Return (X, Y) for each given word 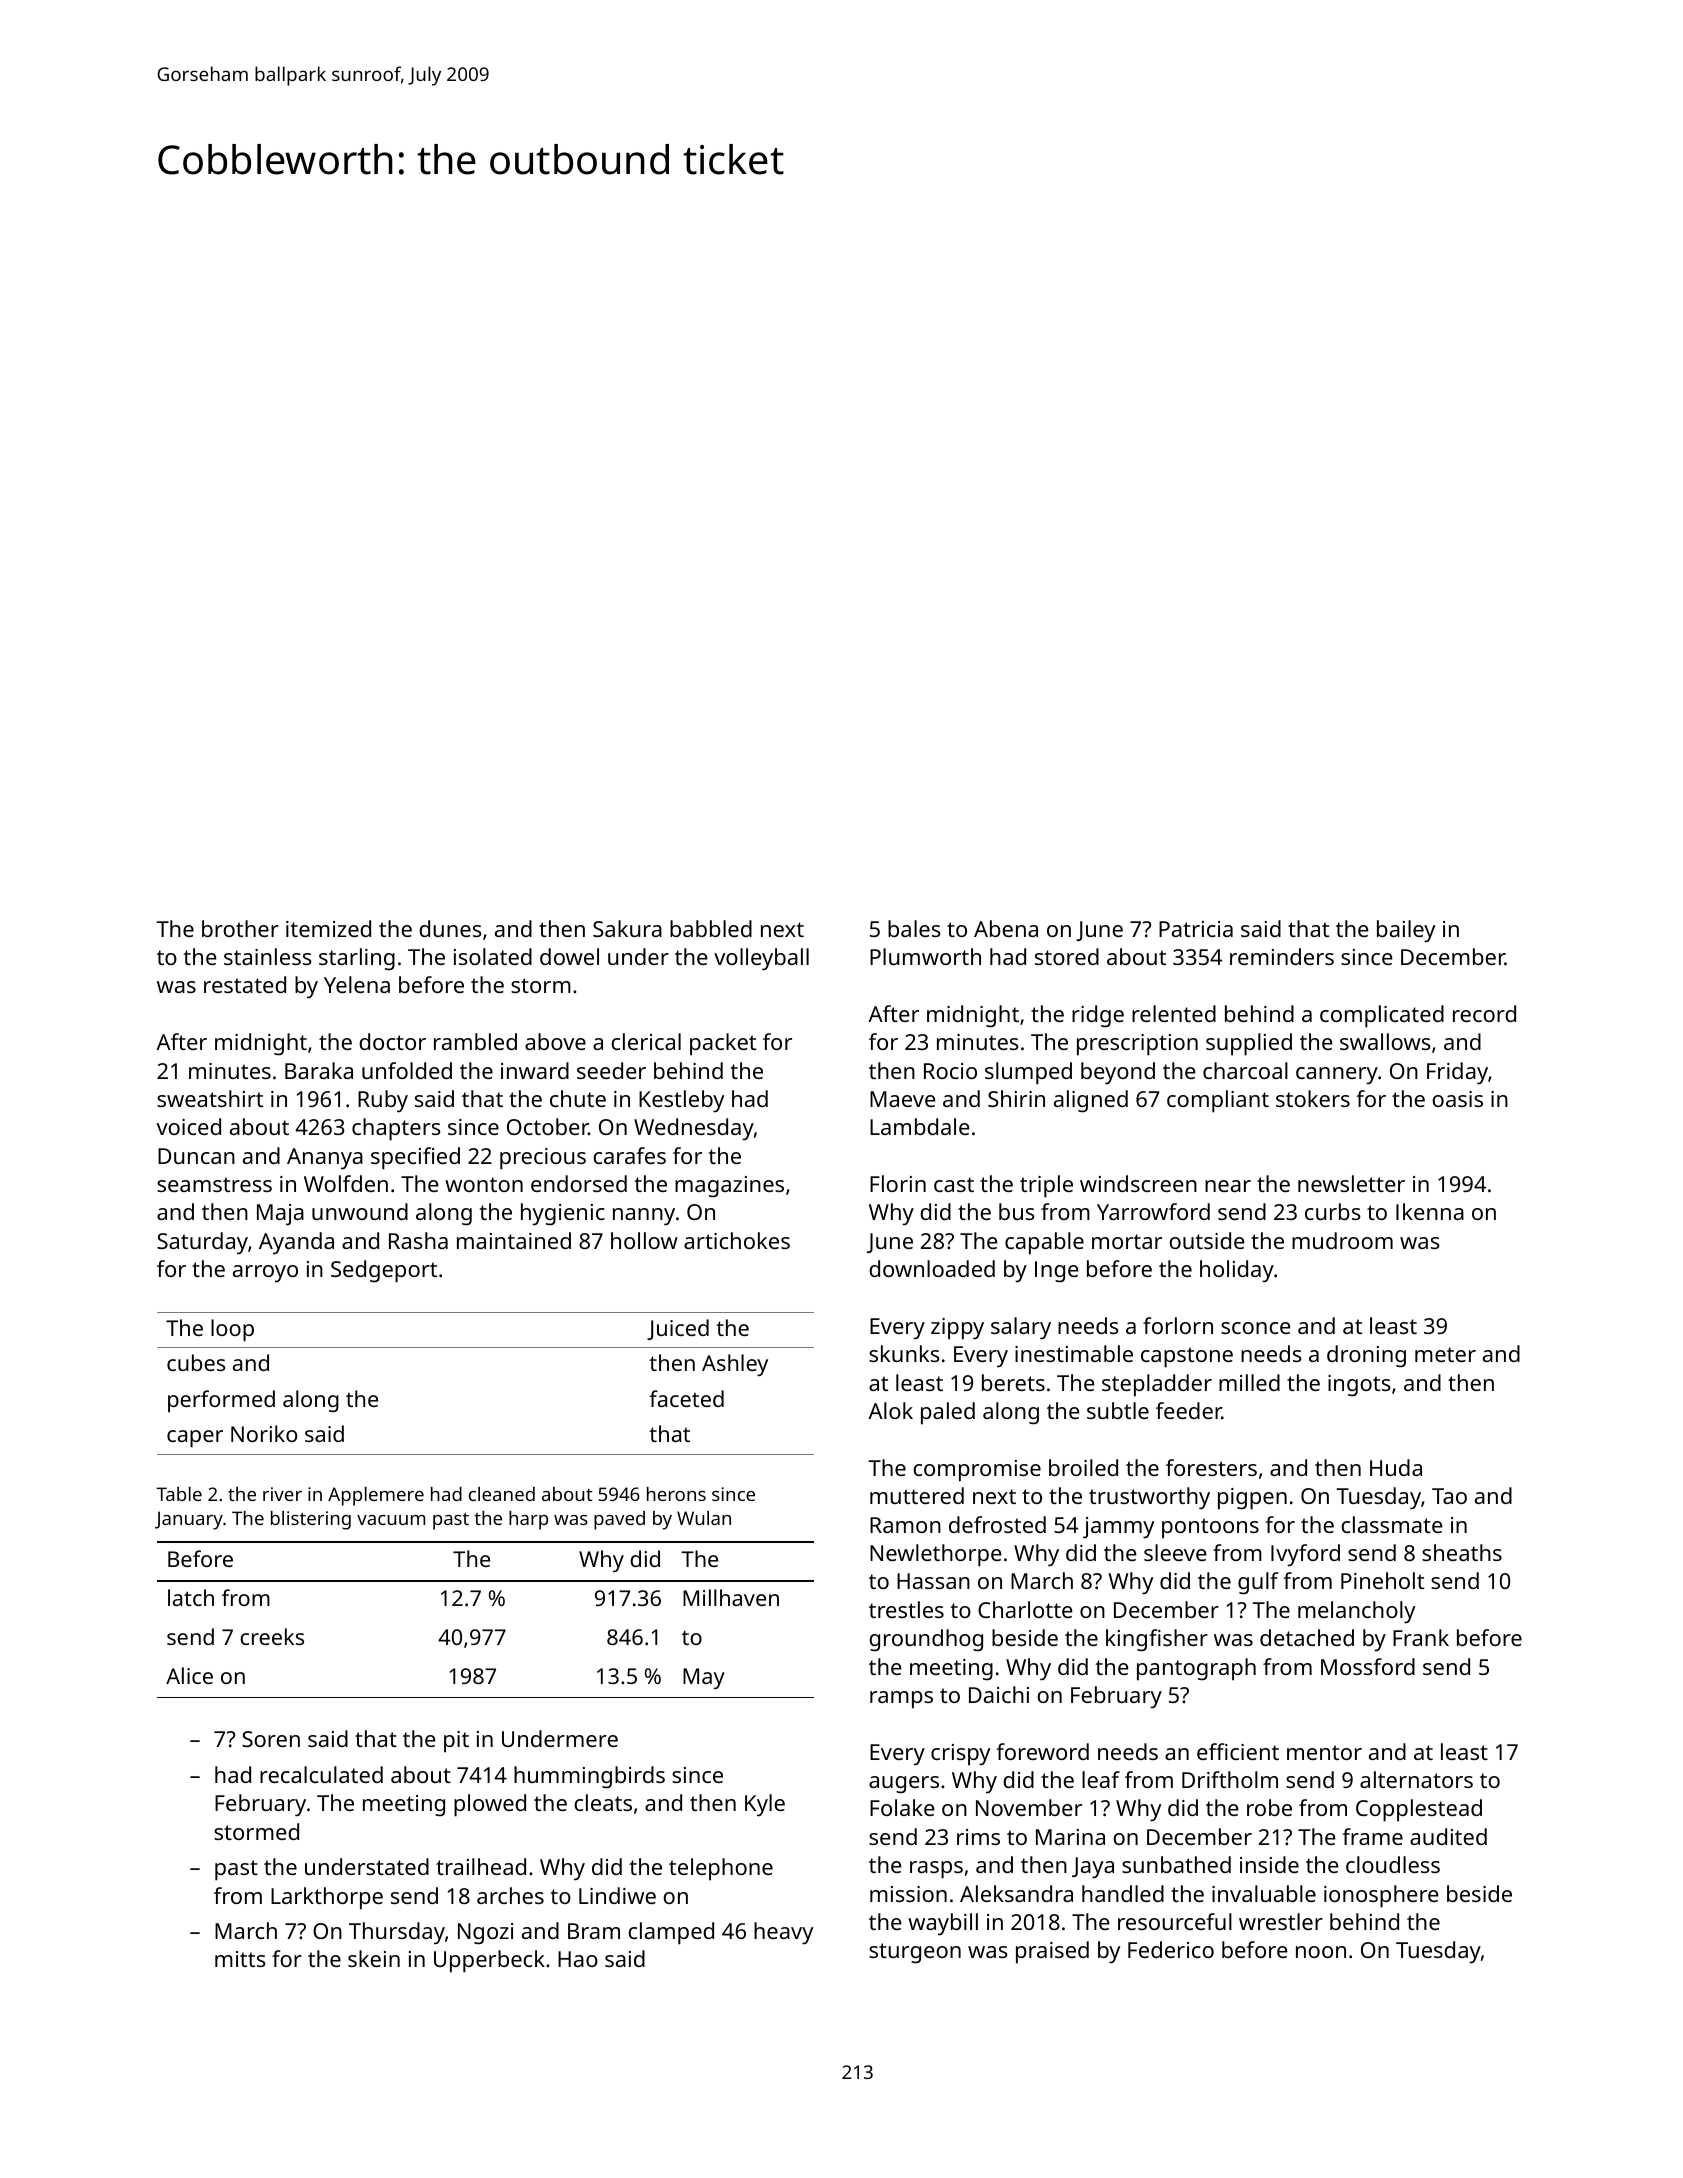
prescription (1137, 1045)
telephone (721, 1869)
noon (1321, 1952)
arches (510, 1895)
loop (232, 1330)
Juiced (678, 1329)
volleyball (761, 959)
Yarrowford (1153, 1211)
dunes (450, 928)
